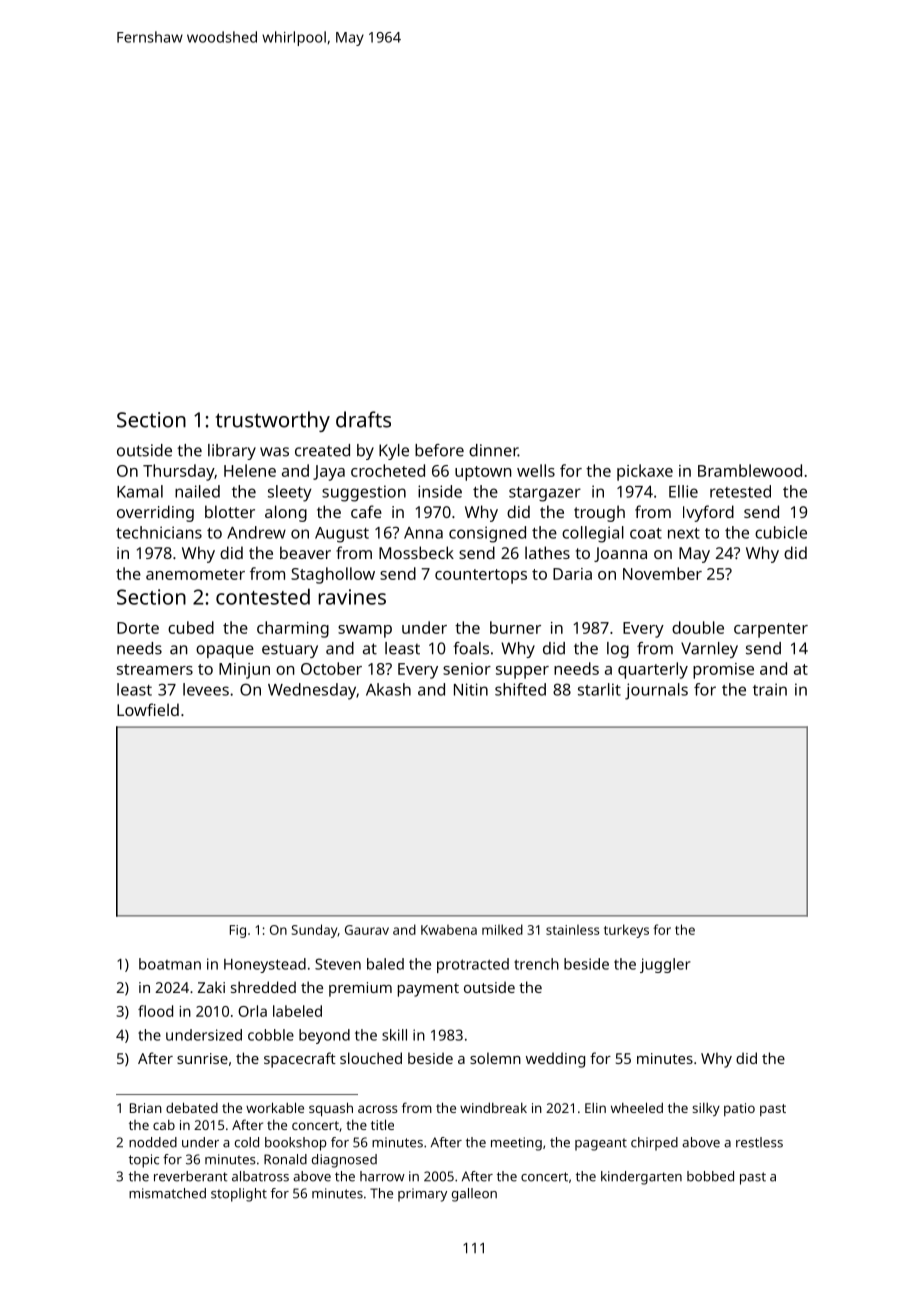  Describe the element at coordinates (471, 648) in the document. I see `foals` at that location.
